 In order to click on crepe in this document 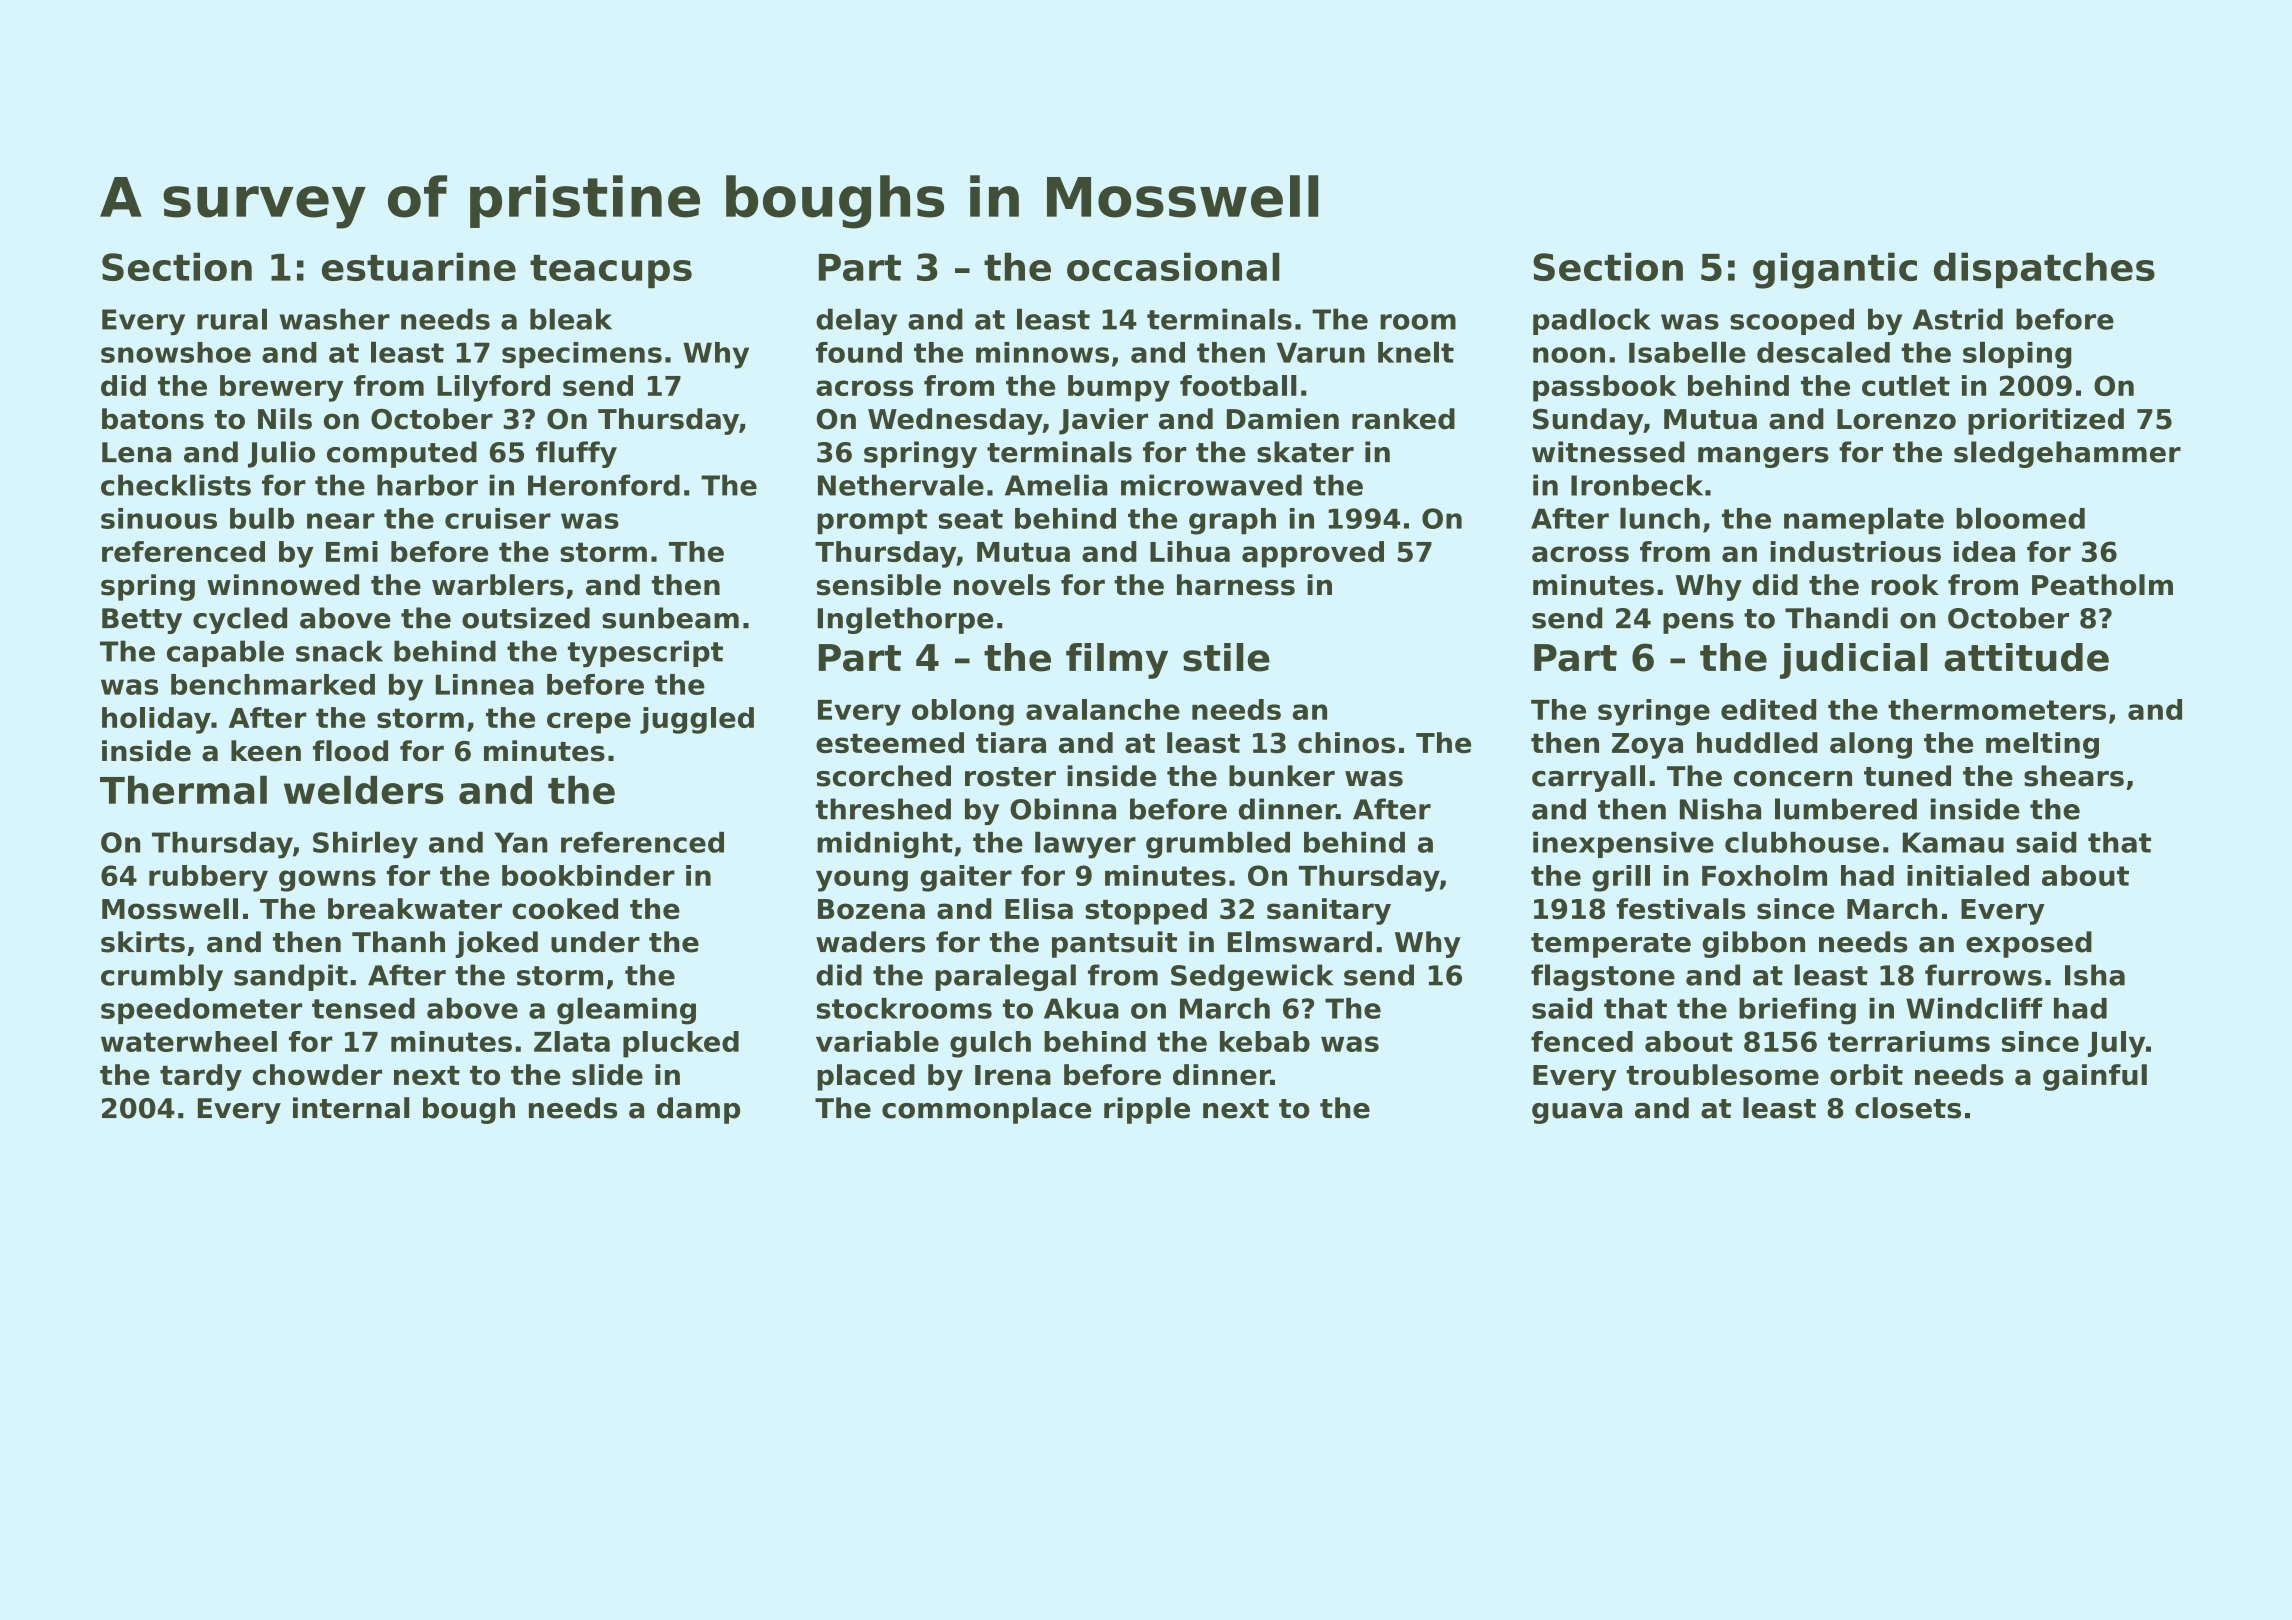, I will do `click(589, 723)`.
